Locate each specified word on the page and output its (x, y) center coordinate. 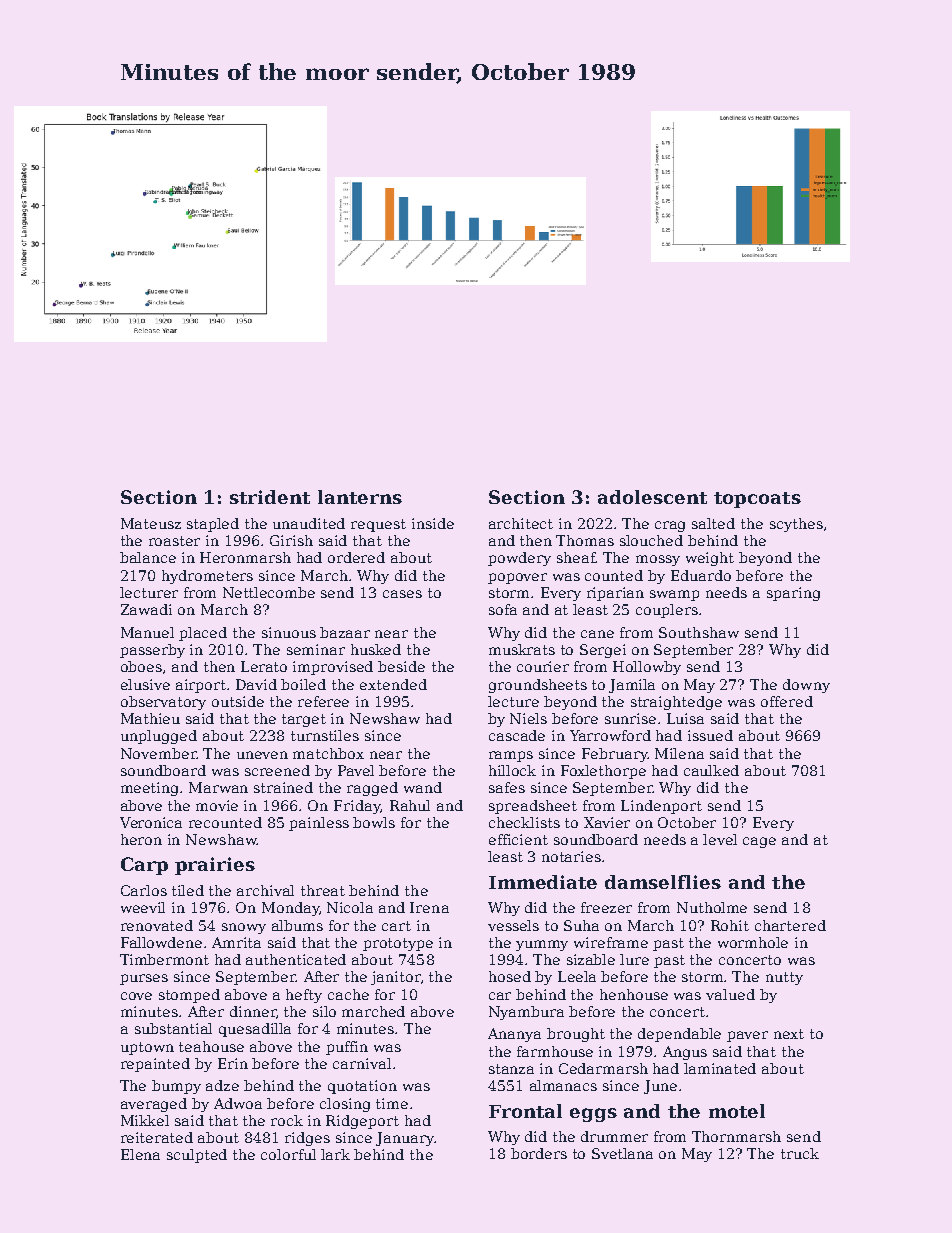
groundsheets (538, 686)
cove (136, 996)
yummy (542, 945)
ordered (356, 557)
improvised (333, 668)
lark (335, 1154)
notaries (571, 856)
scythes (796, 525)
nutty (784, 978)
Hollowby (647, 668)
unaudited (309, 523)
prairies (215, 866)
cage (759, 842)
